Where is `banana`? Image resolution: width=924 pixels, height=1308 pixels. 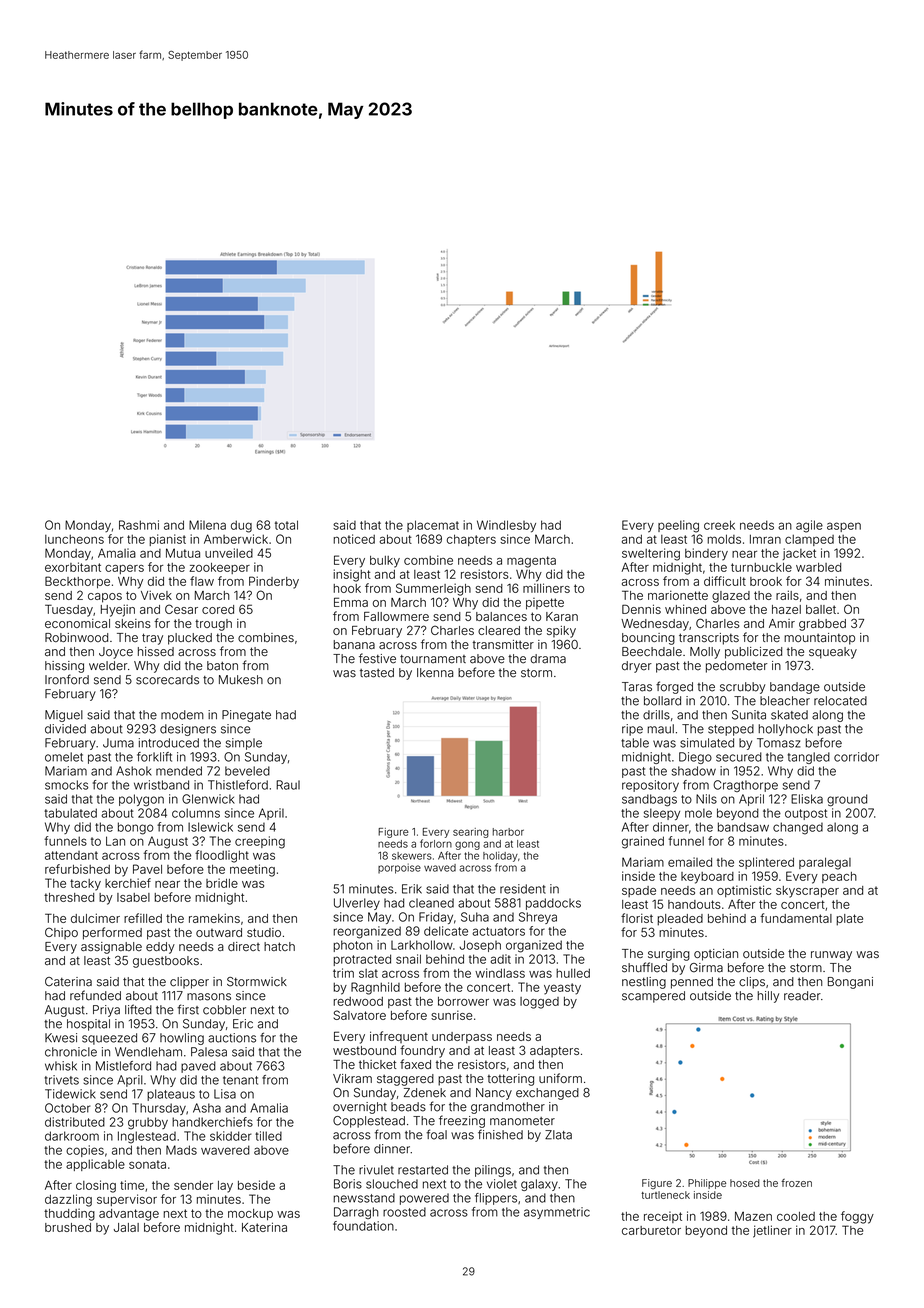
banana is located at coordinates (354, 644).
